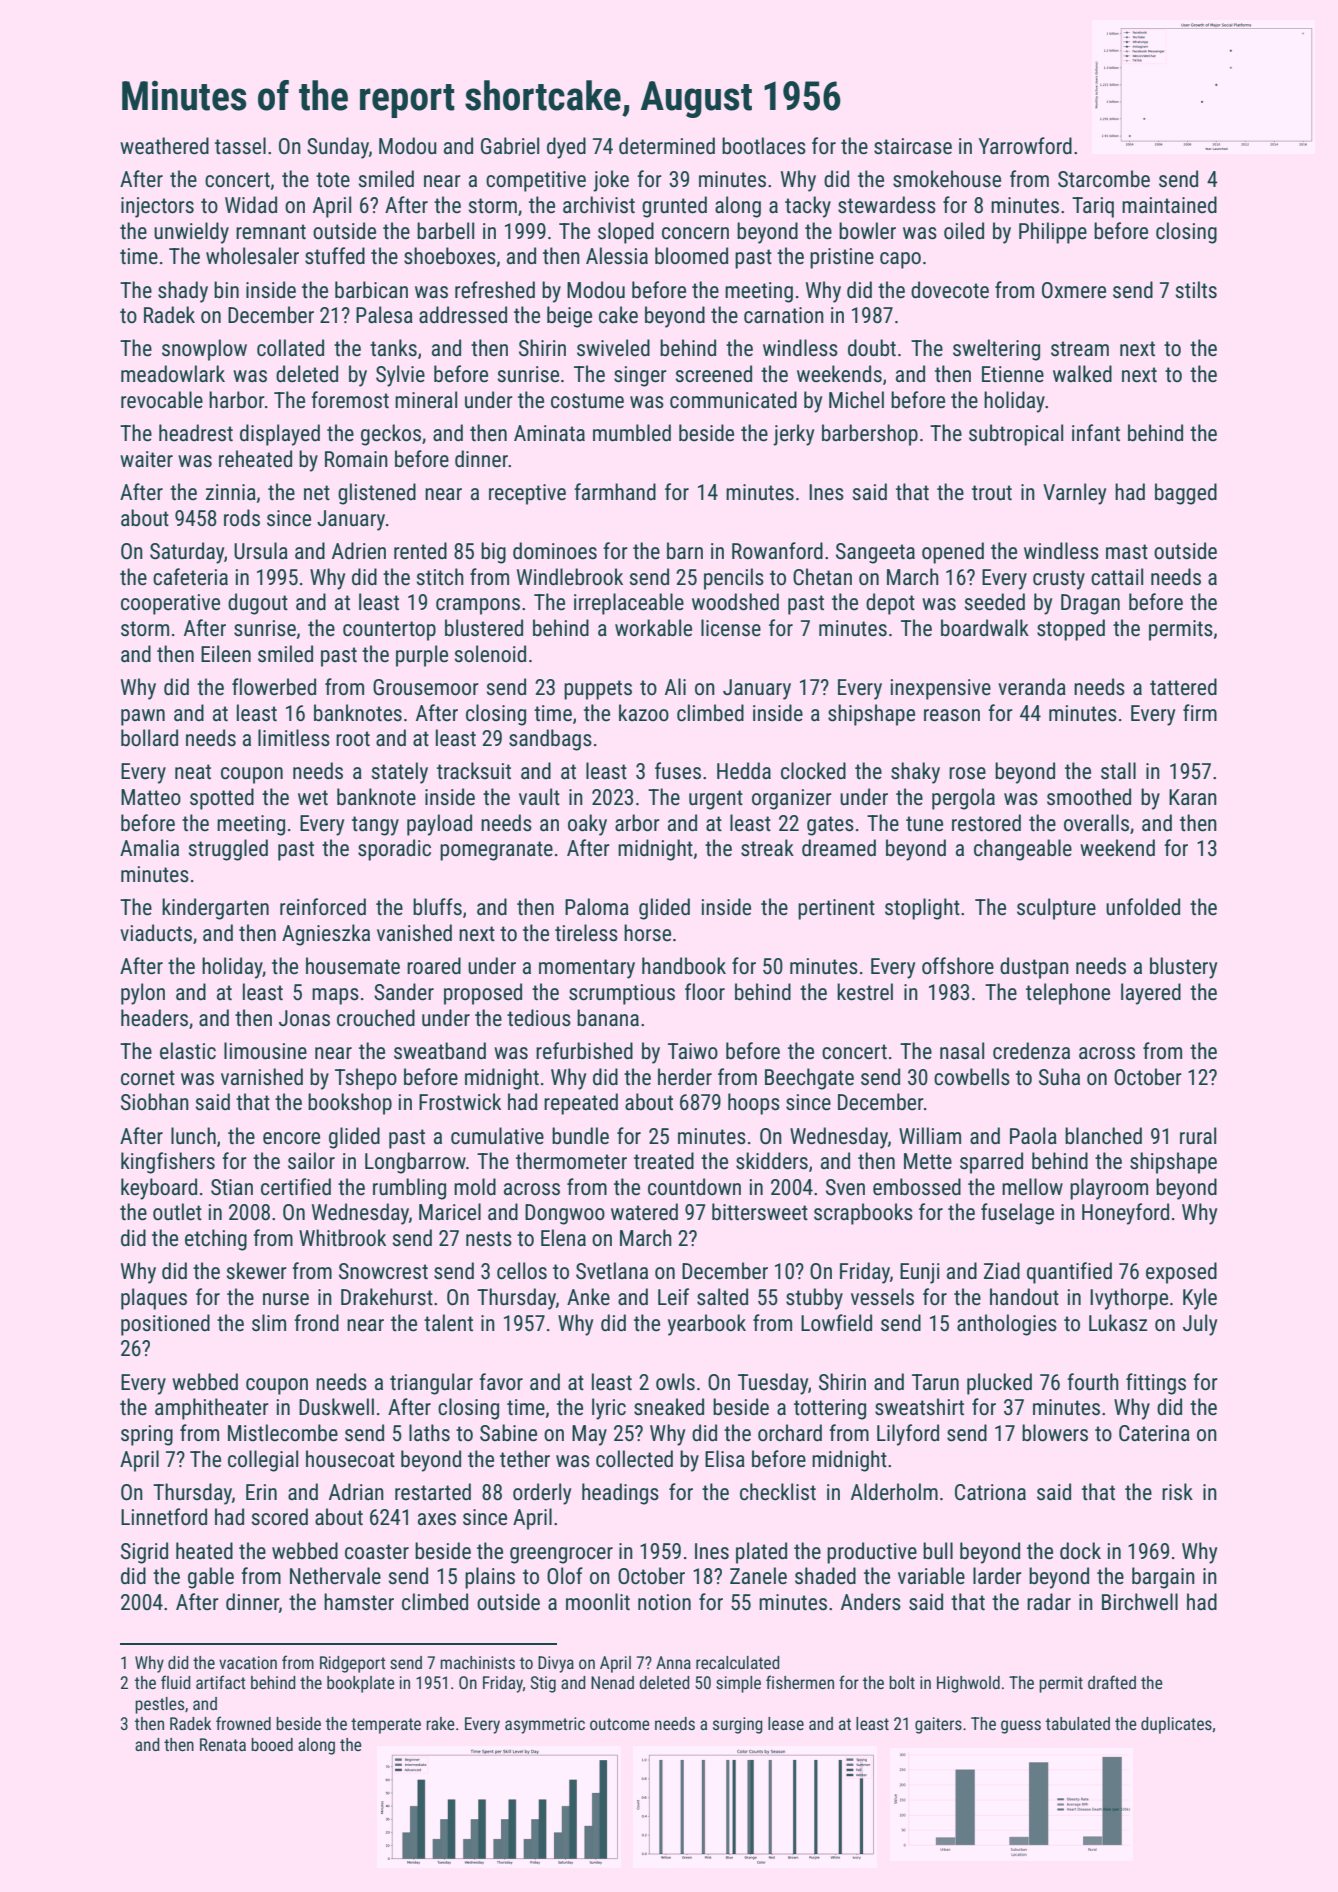 The width and height of the image is (1338, 1892). Describe the element at coordinates (155, 1101) in the image. I see `Siobhan` at that location.
